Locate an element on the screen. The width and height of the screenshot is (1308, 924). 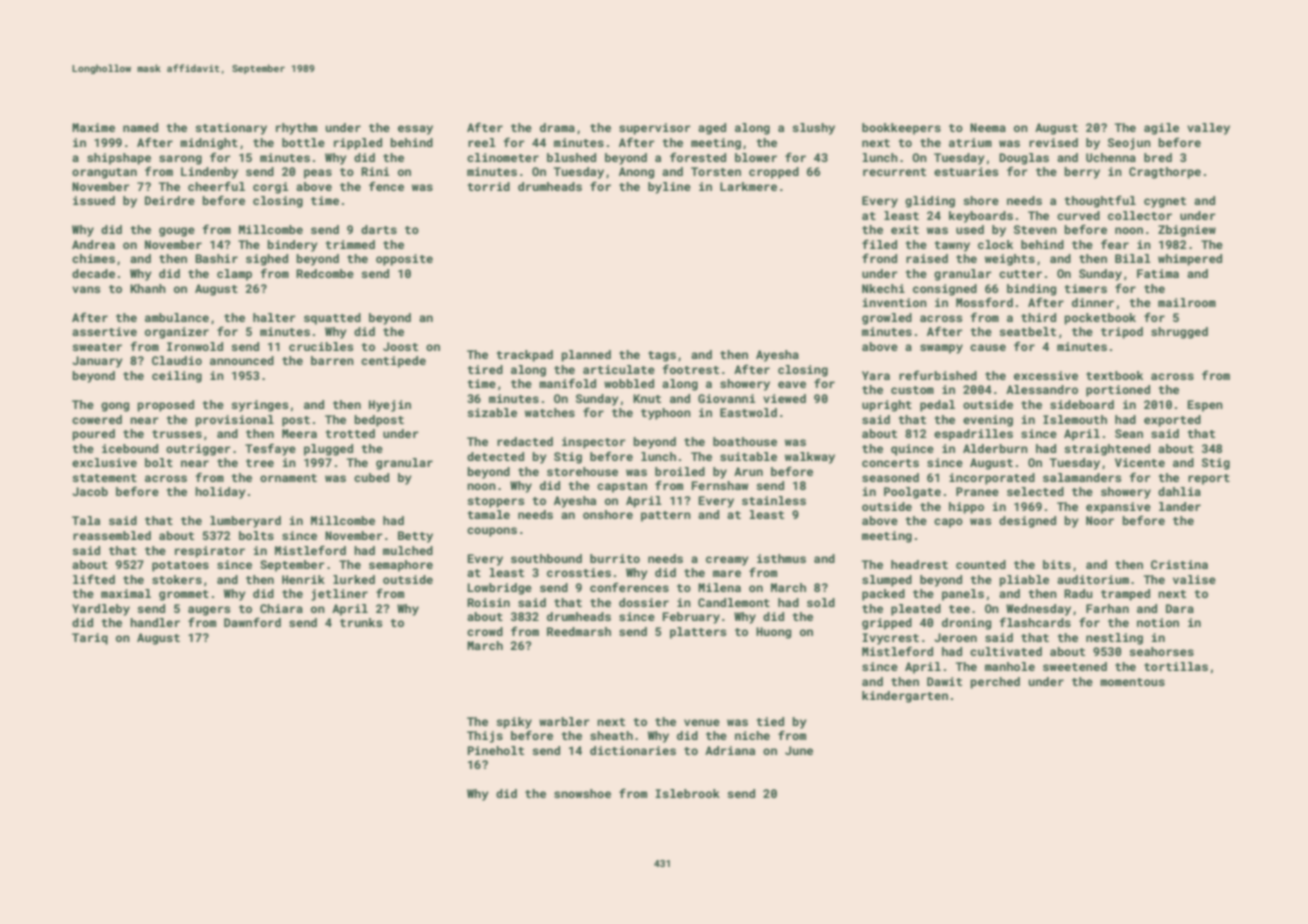
Maxime is located at coordinates (93, 127).
